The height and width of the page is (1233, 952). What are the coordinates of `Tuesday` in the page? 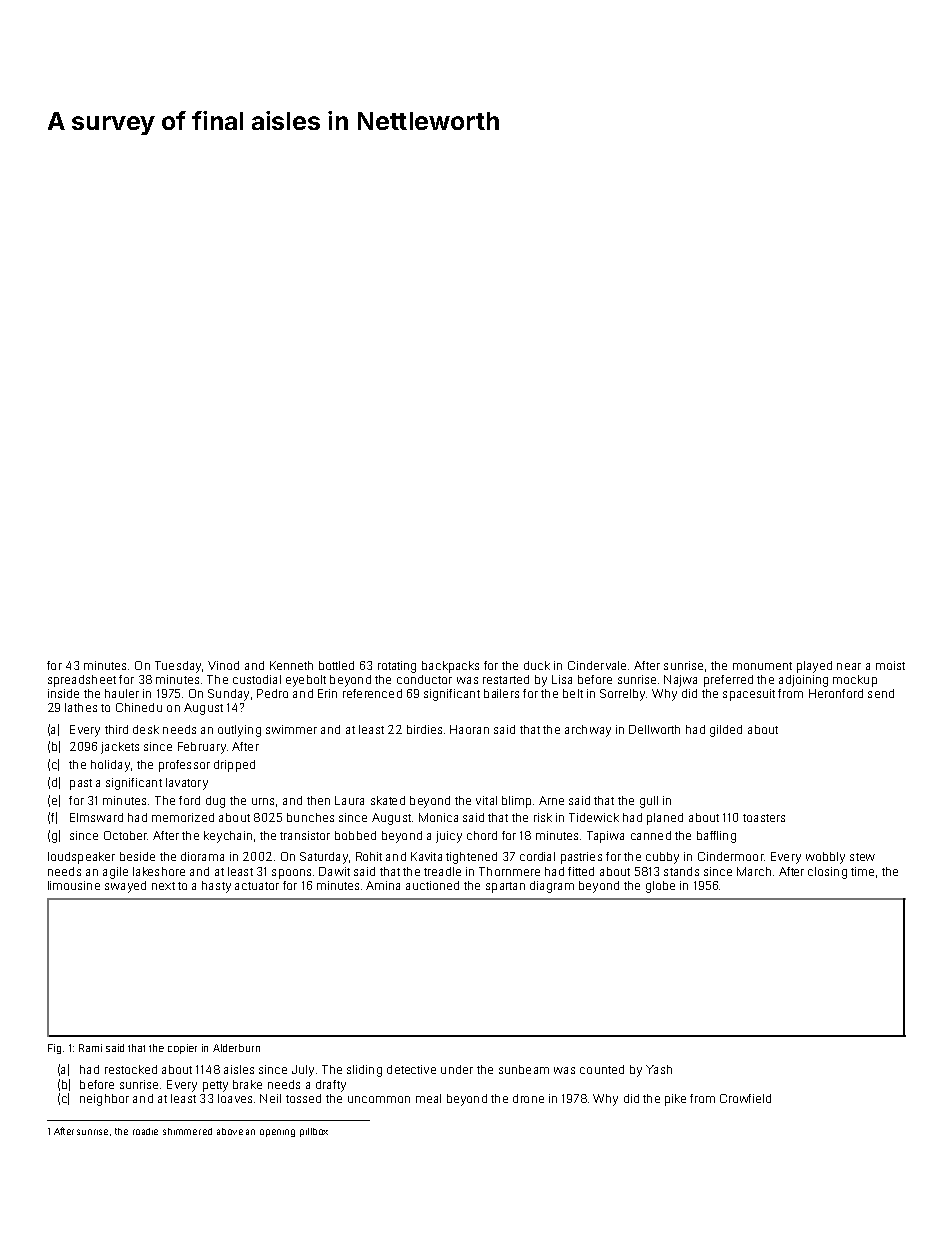 It's located at (178, 667).
